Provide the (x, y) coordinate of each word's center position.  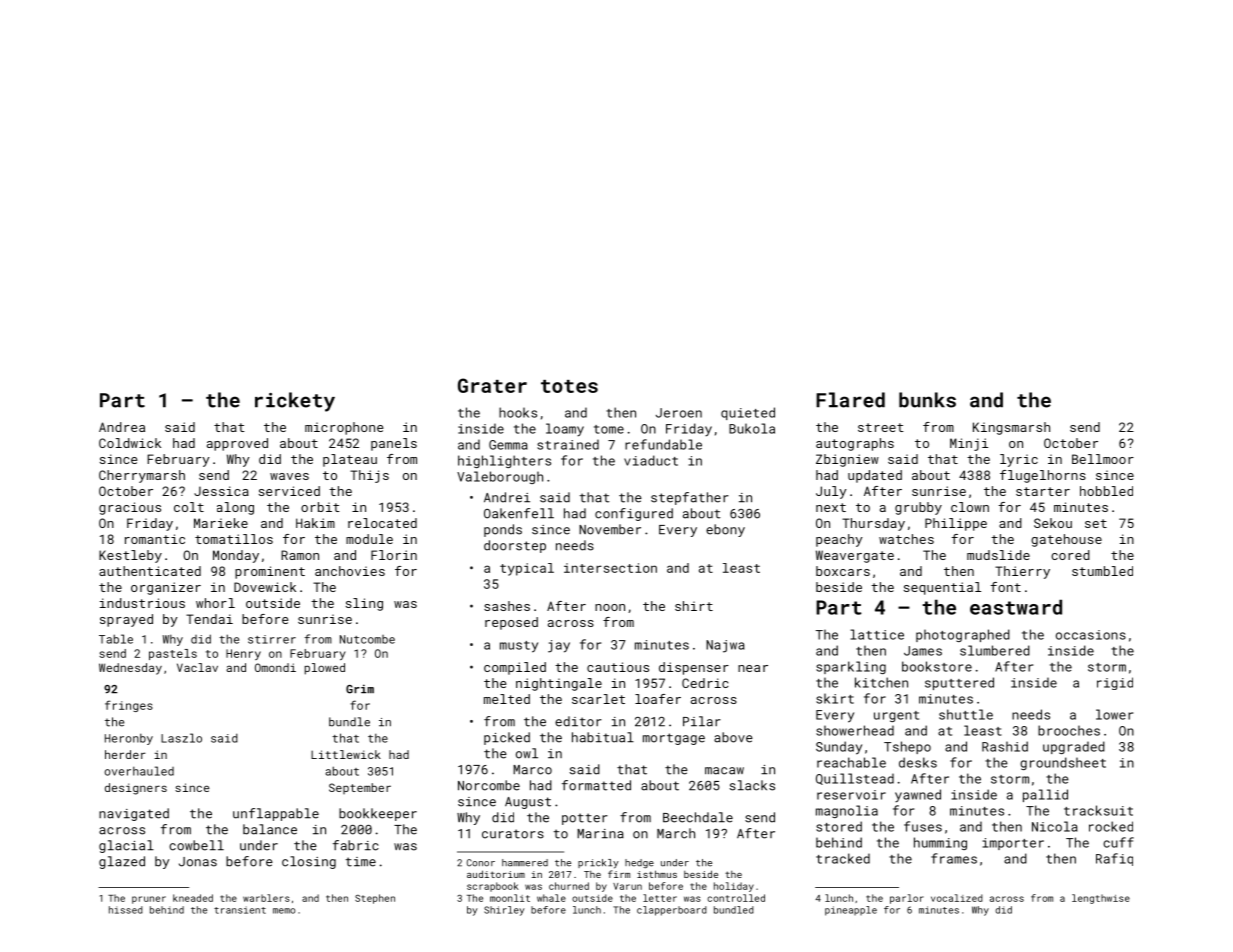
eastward (1016, 607)
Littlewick (346, 754)
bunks (927, 400)
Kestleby (130, 556)
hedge (639, 863)
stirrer (272, 639)
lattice (877, 634)
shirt (694, 606)
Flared (850, 400)
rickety (295, 402)
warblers (266, 898)
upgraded (1074, 747)
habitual (603, 737)
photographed (963, 635)
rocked (1111, 826)
